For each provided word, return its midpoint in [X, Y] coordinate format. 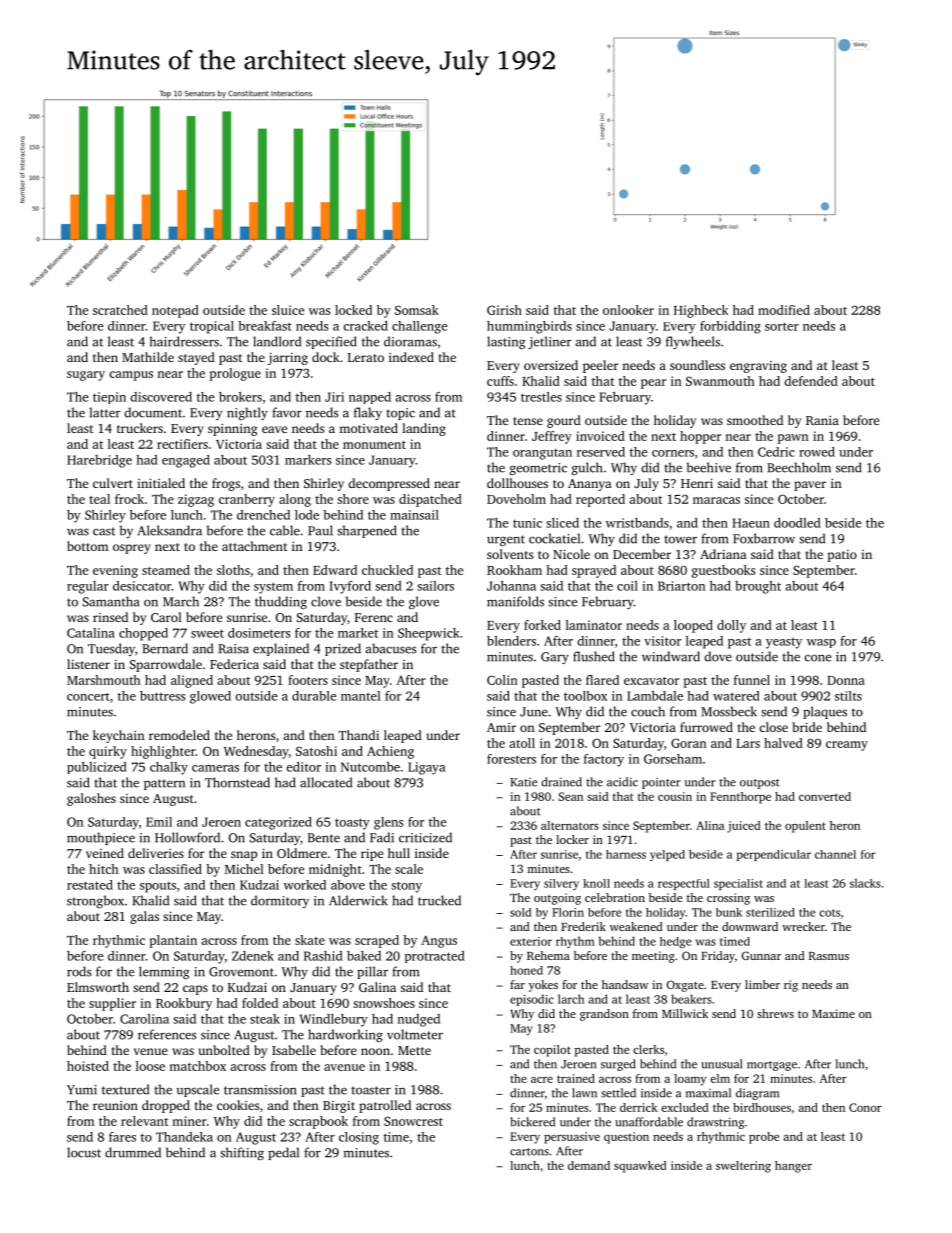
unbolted [224, 1050]
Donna [846, 680]
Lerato [366, 357]
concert [88, 697]
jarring [288, 359]
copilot [552, 1051]
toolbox [585, 696]
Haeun [751, 523]
